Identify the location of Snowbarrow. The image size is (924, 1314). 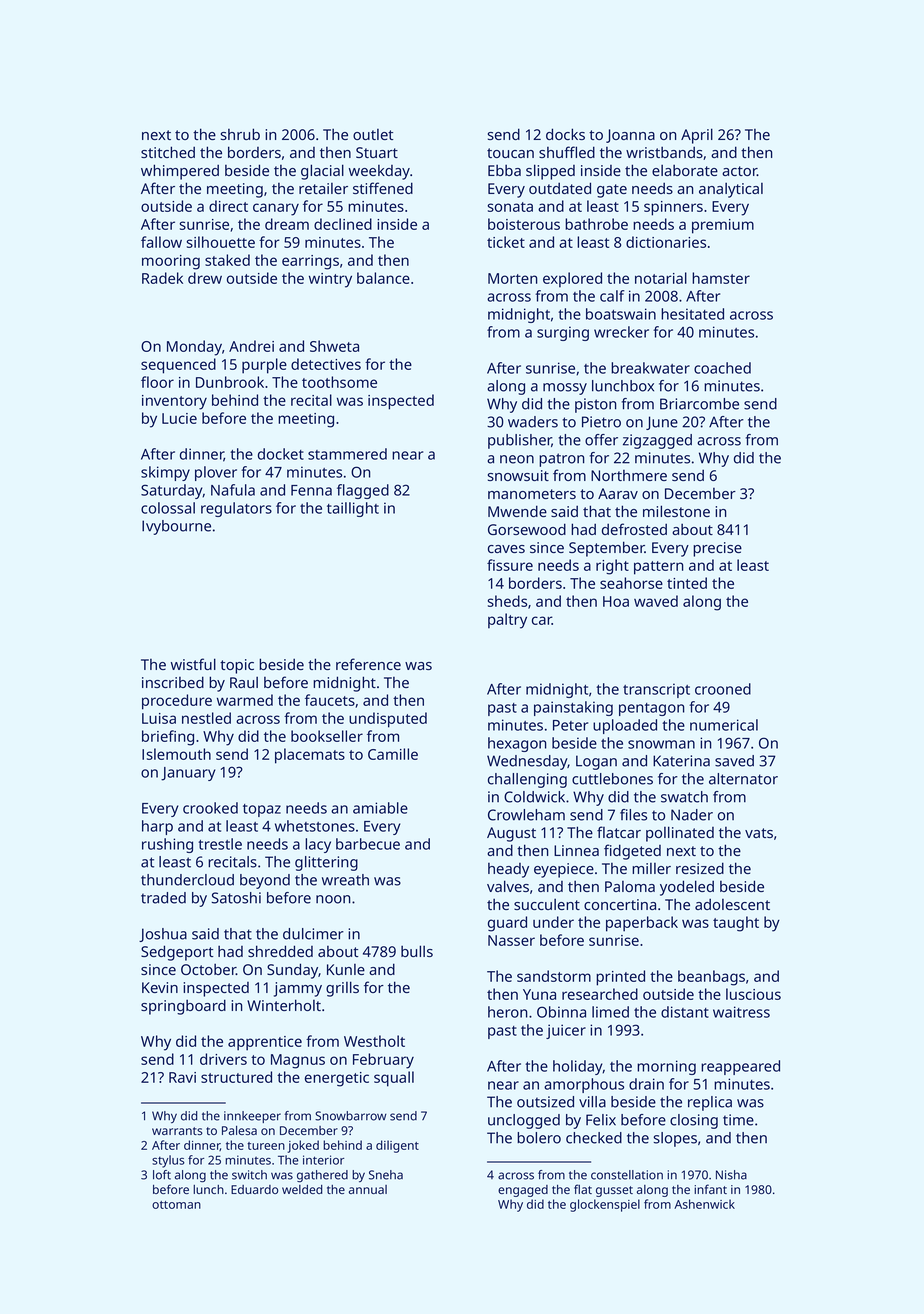
(351, 1116).
